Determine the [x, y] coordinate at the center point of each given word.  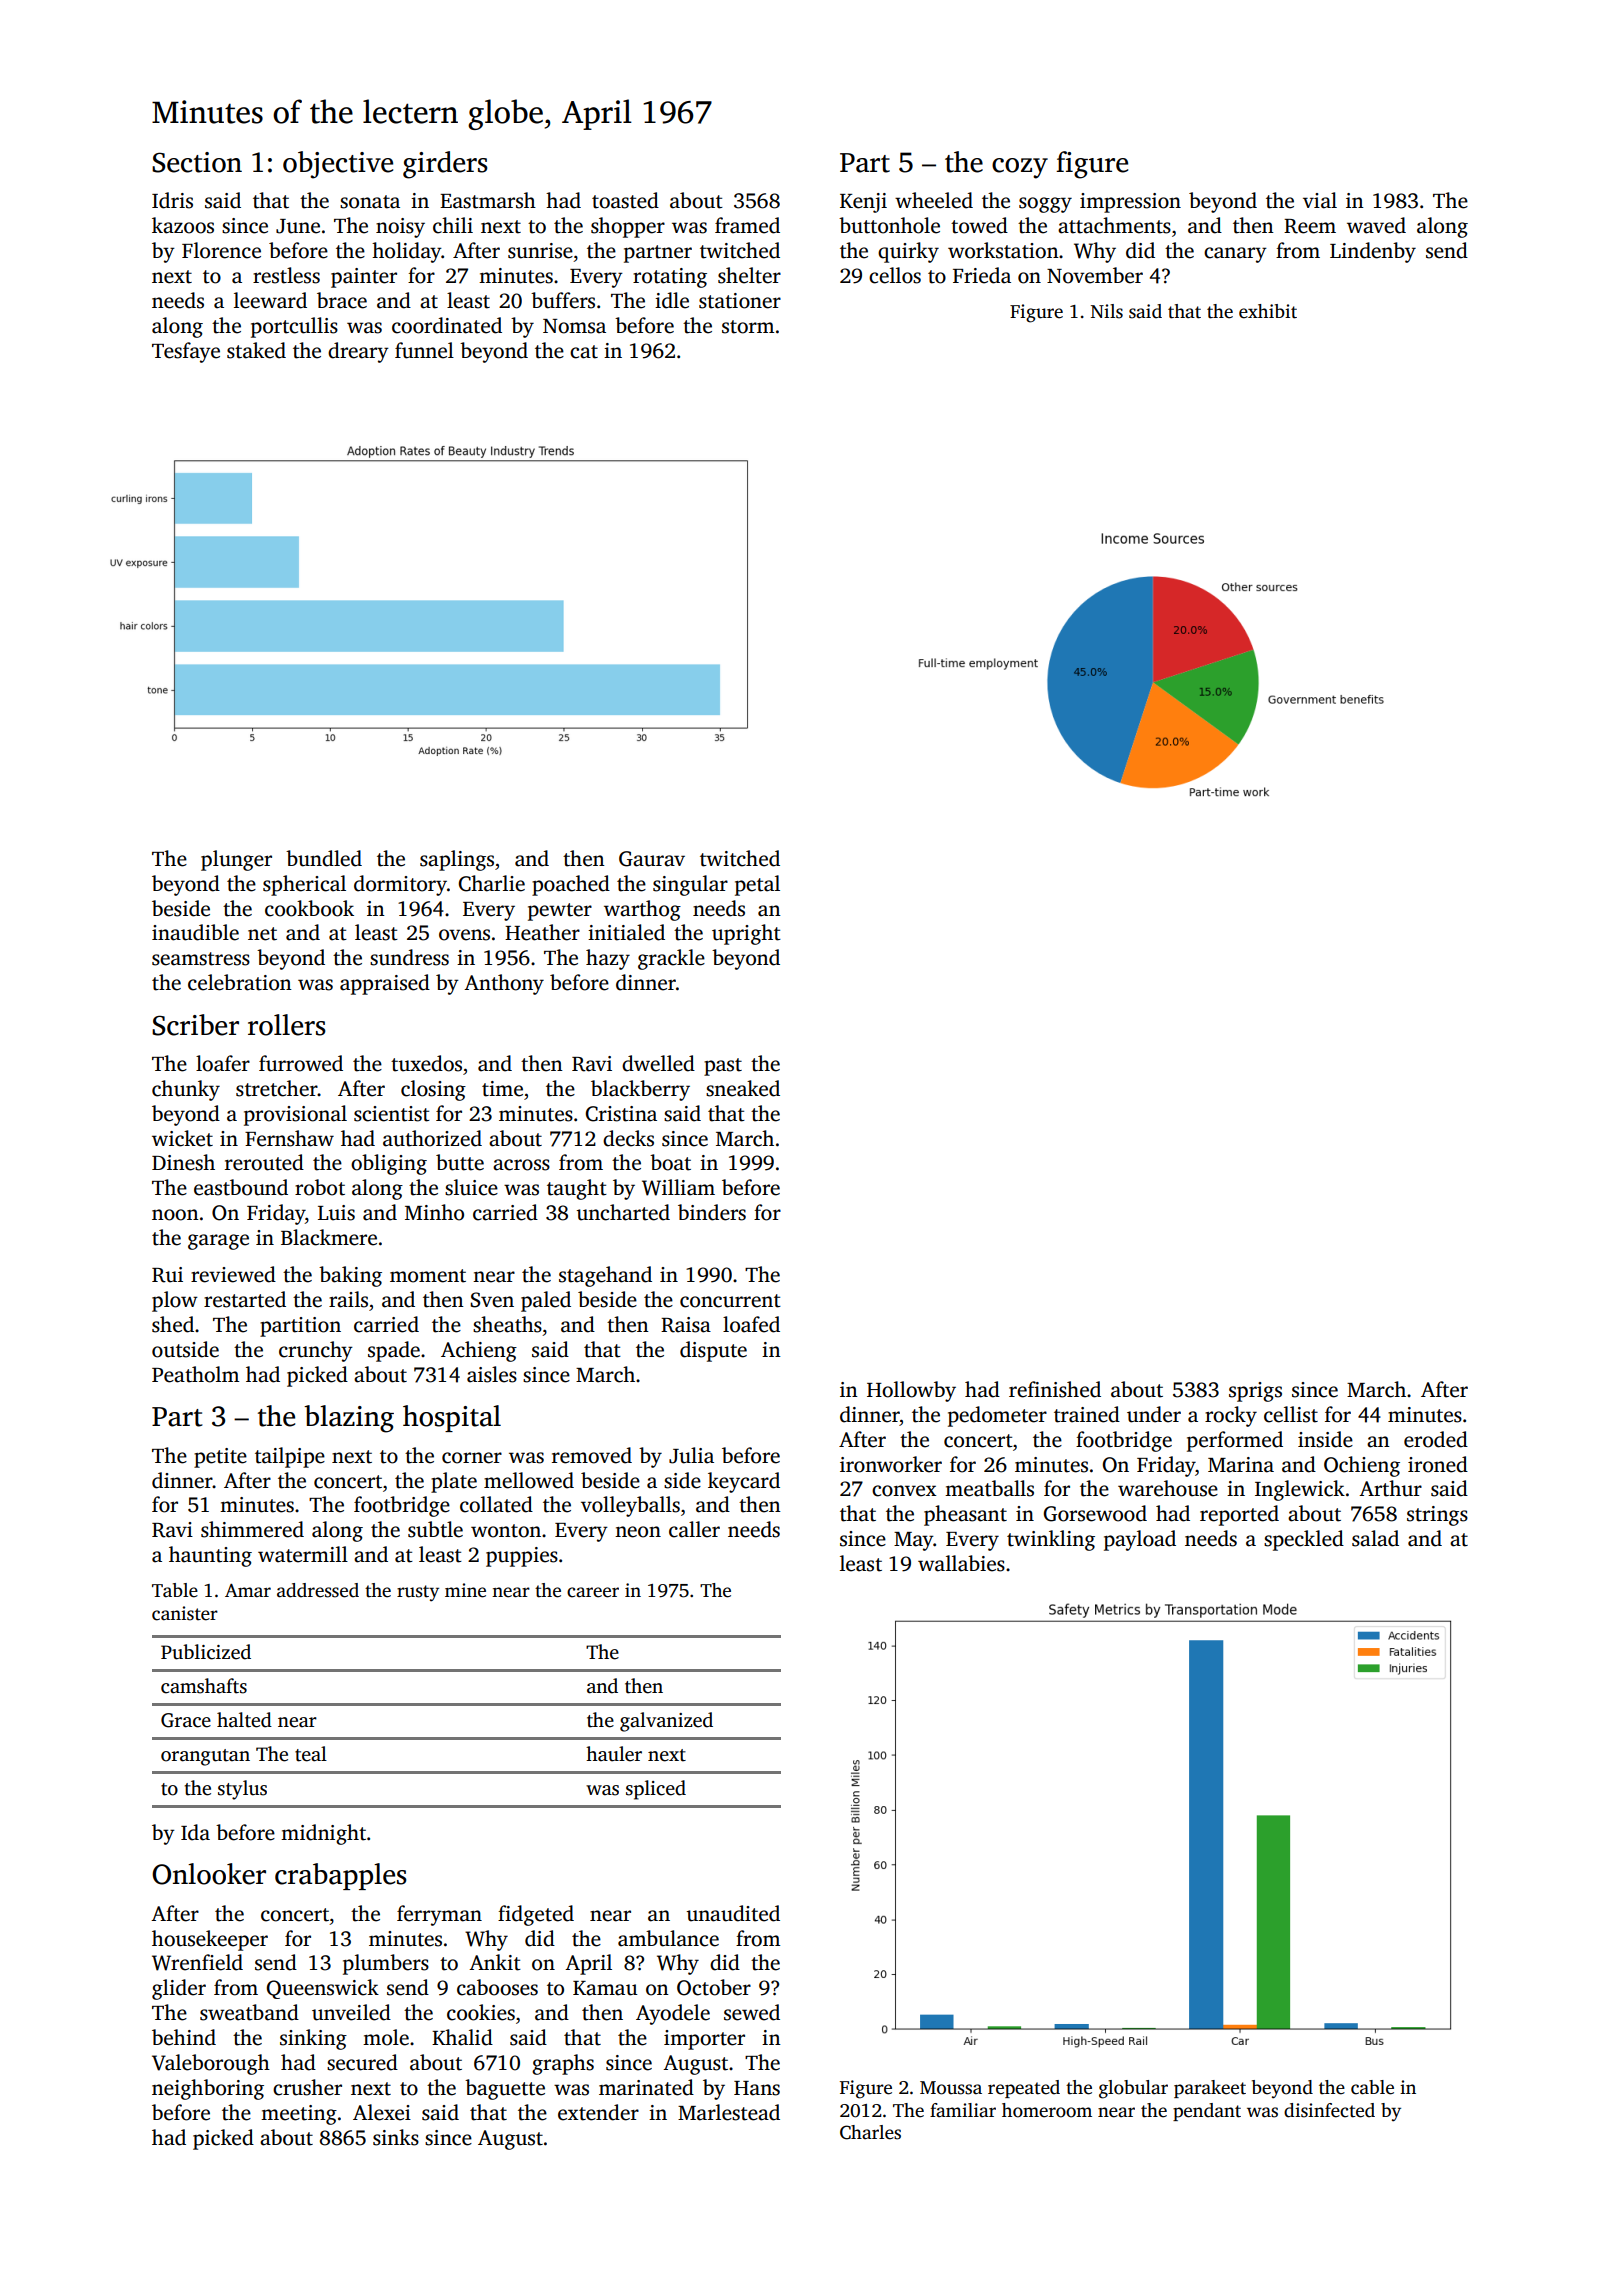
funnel [424, 350]
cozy [1020, 168]
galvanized [666, 1722]
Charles [870, 2132]
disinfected [1329, 2110]
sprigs [1255, 1392]
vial [1320, 200]
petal [757, 885]
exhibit [1268, 311]
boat [670, 1162]
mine [465, 1590]
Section [197, 162]
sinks [396, 2137]
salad [1375, 1538]
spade [394, 1351]
